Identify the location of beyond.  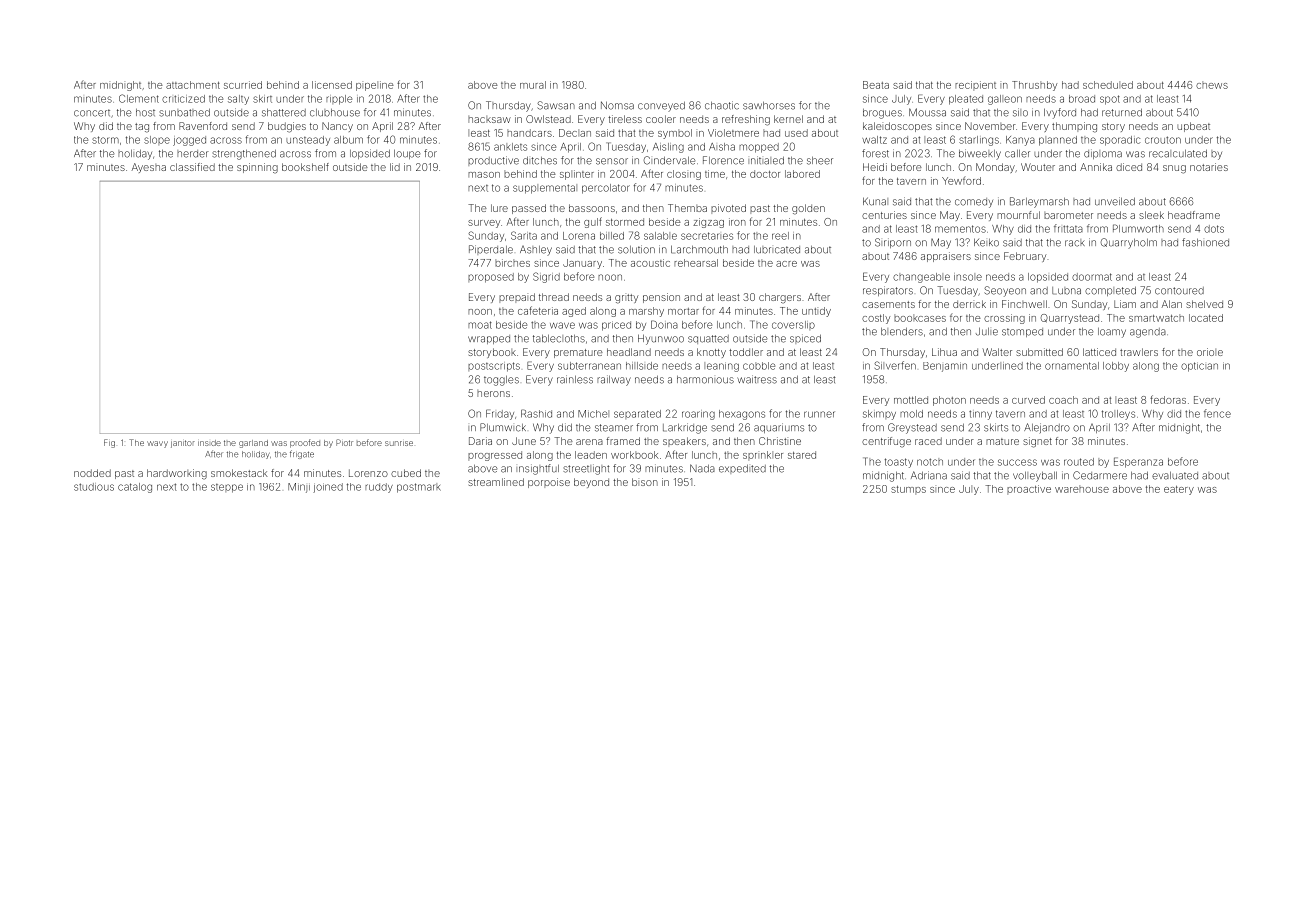
(591, 483).
